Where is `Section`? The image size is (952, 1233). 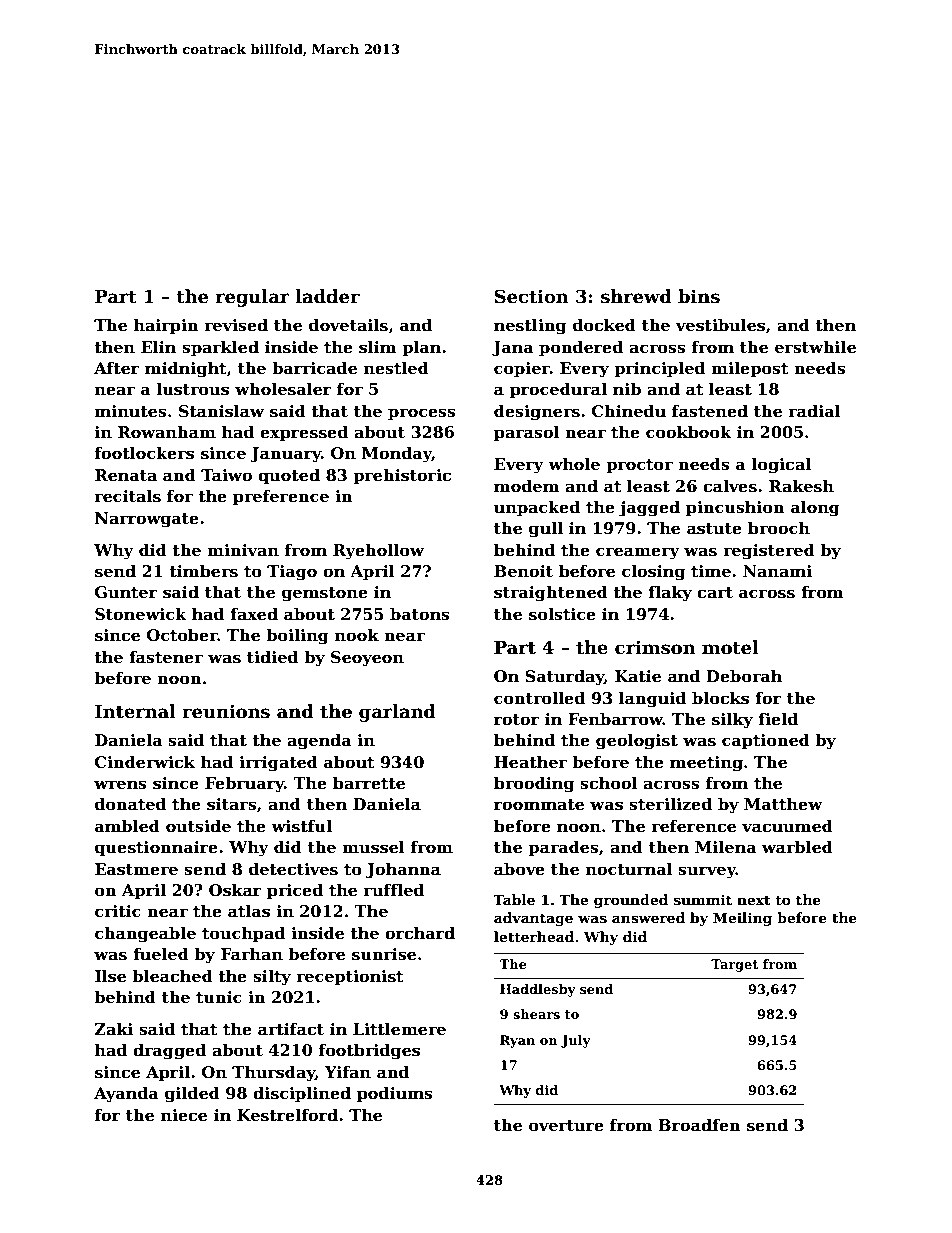 Section is located at coordinates (532, 296).
